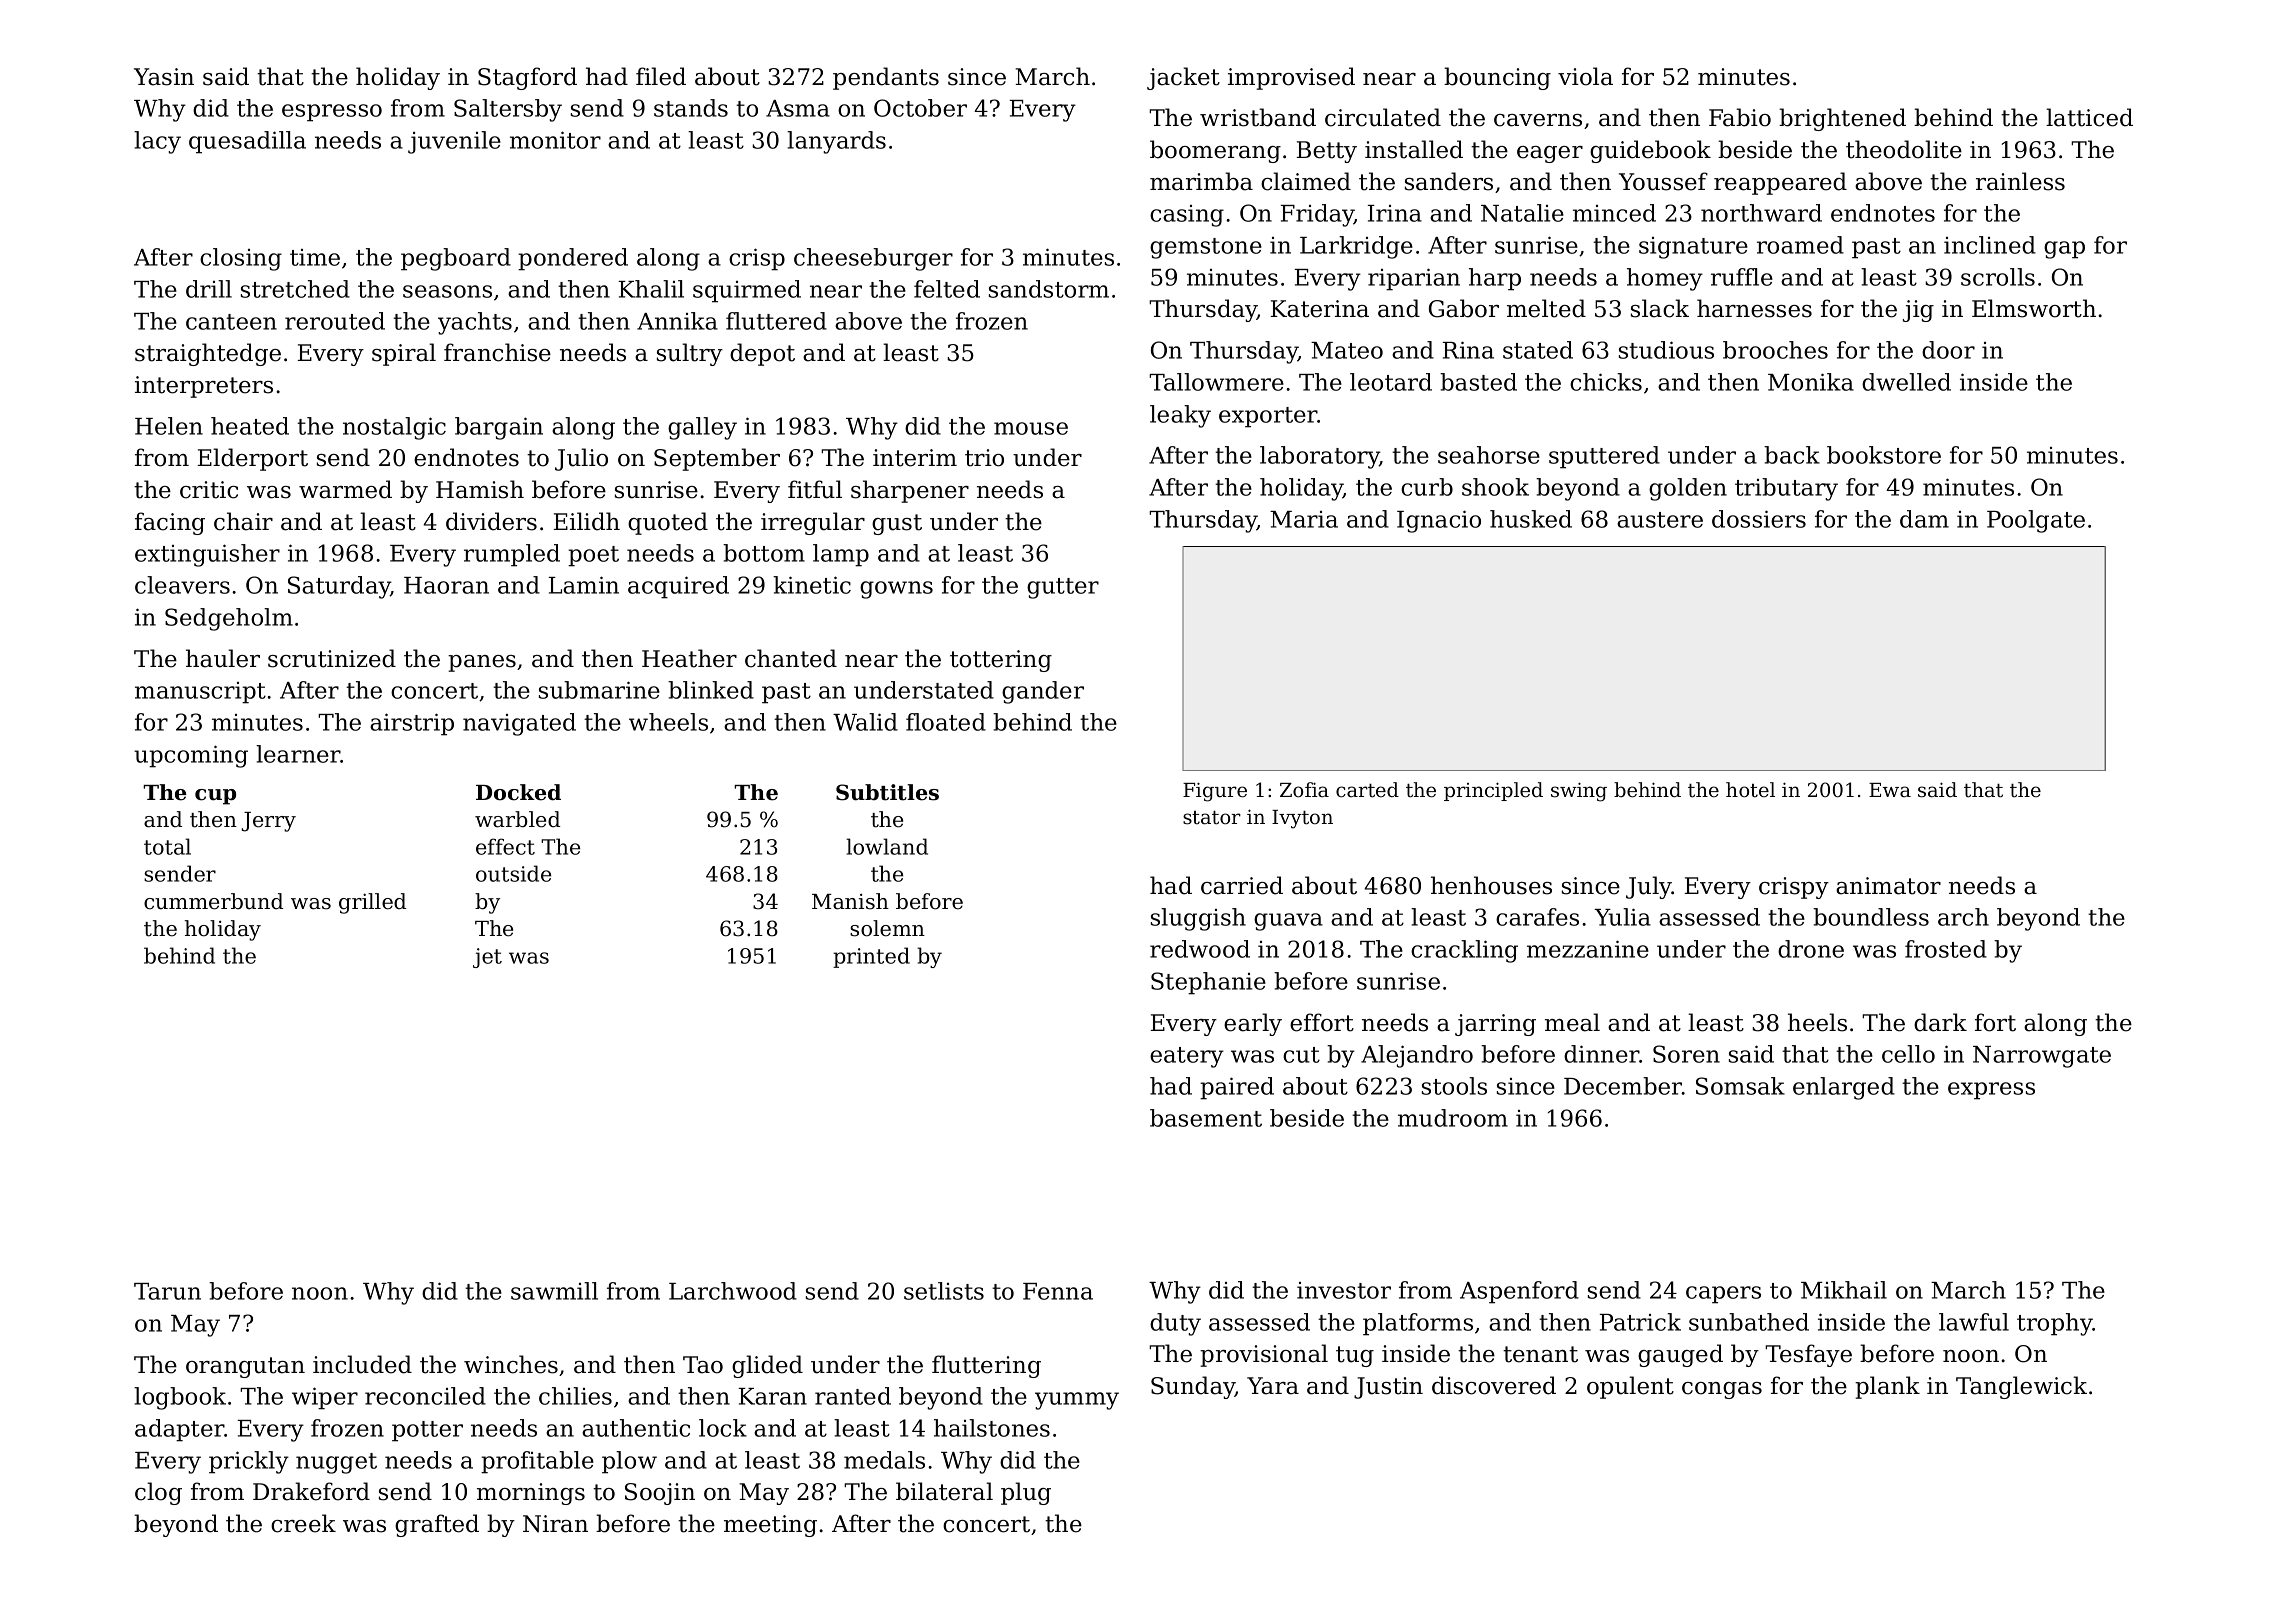  What do you see at coordinates (1026, 1493) in the image?
I see `plug` at bounding box center [1026, 1493].
